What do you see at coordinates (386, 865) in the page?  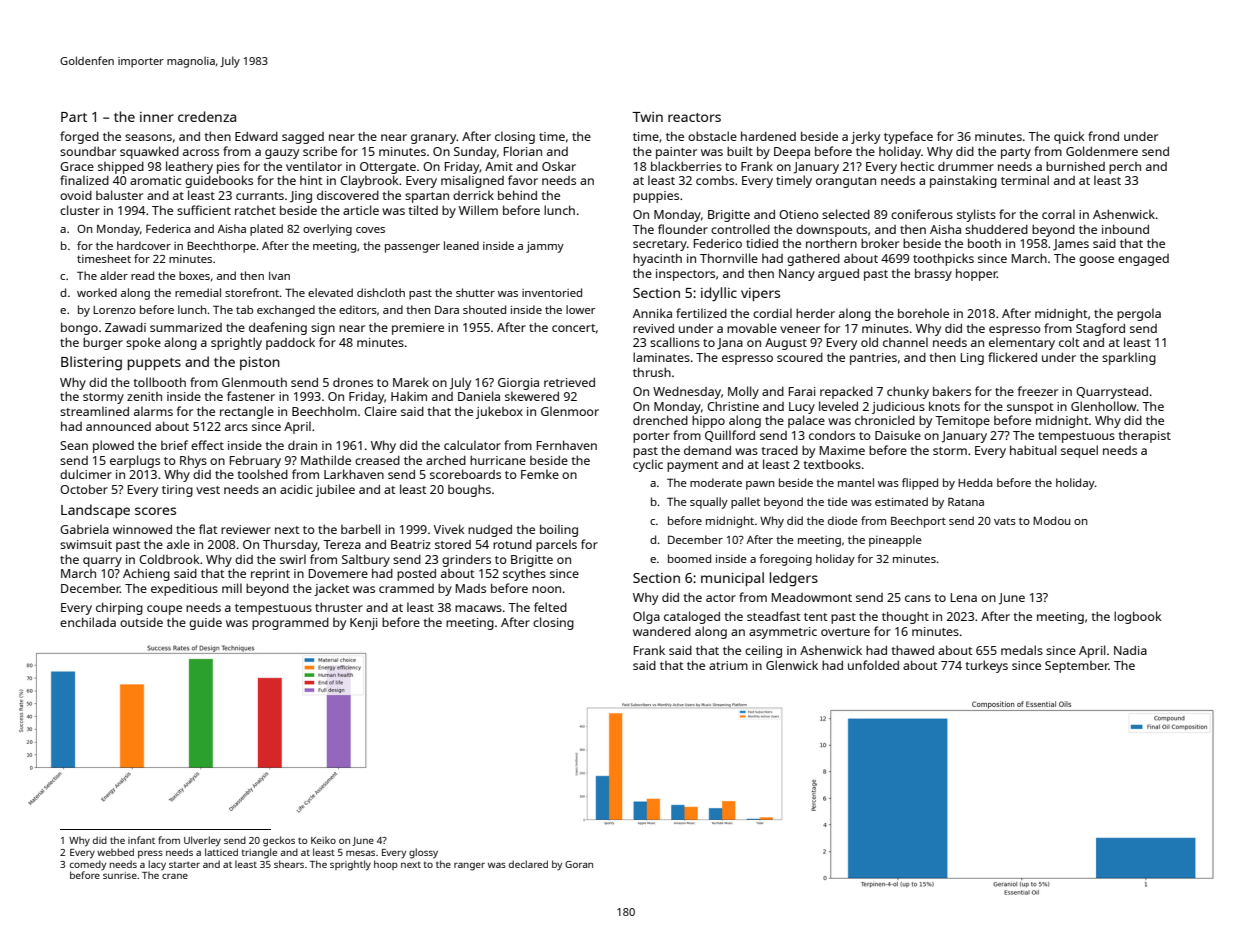 I see `hoop` at bounding box center [386, 865].
